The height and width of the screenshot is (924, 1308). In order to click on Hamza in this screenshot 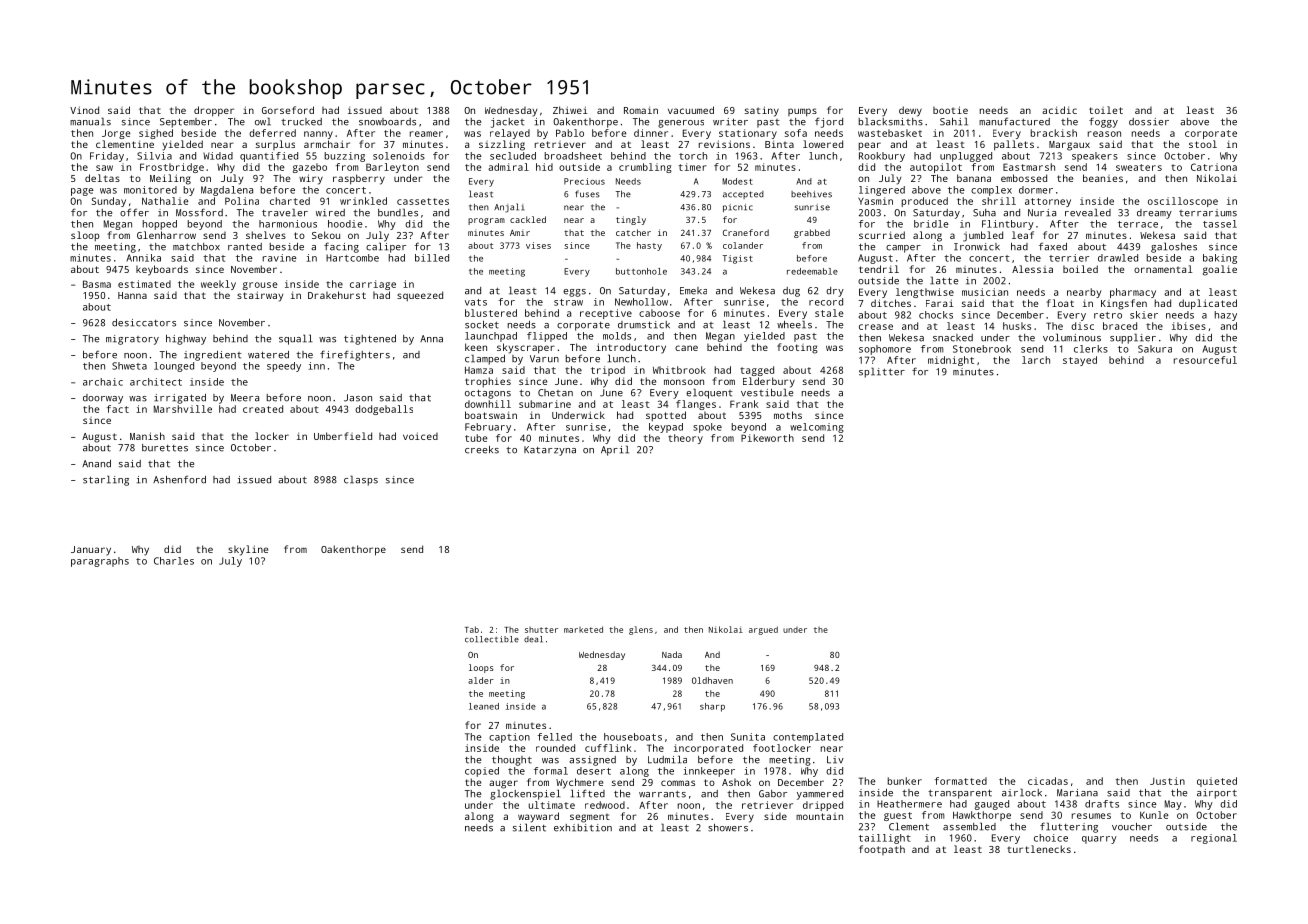, I will do `click(479, 370)`.
